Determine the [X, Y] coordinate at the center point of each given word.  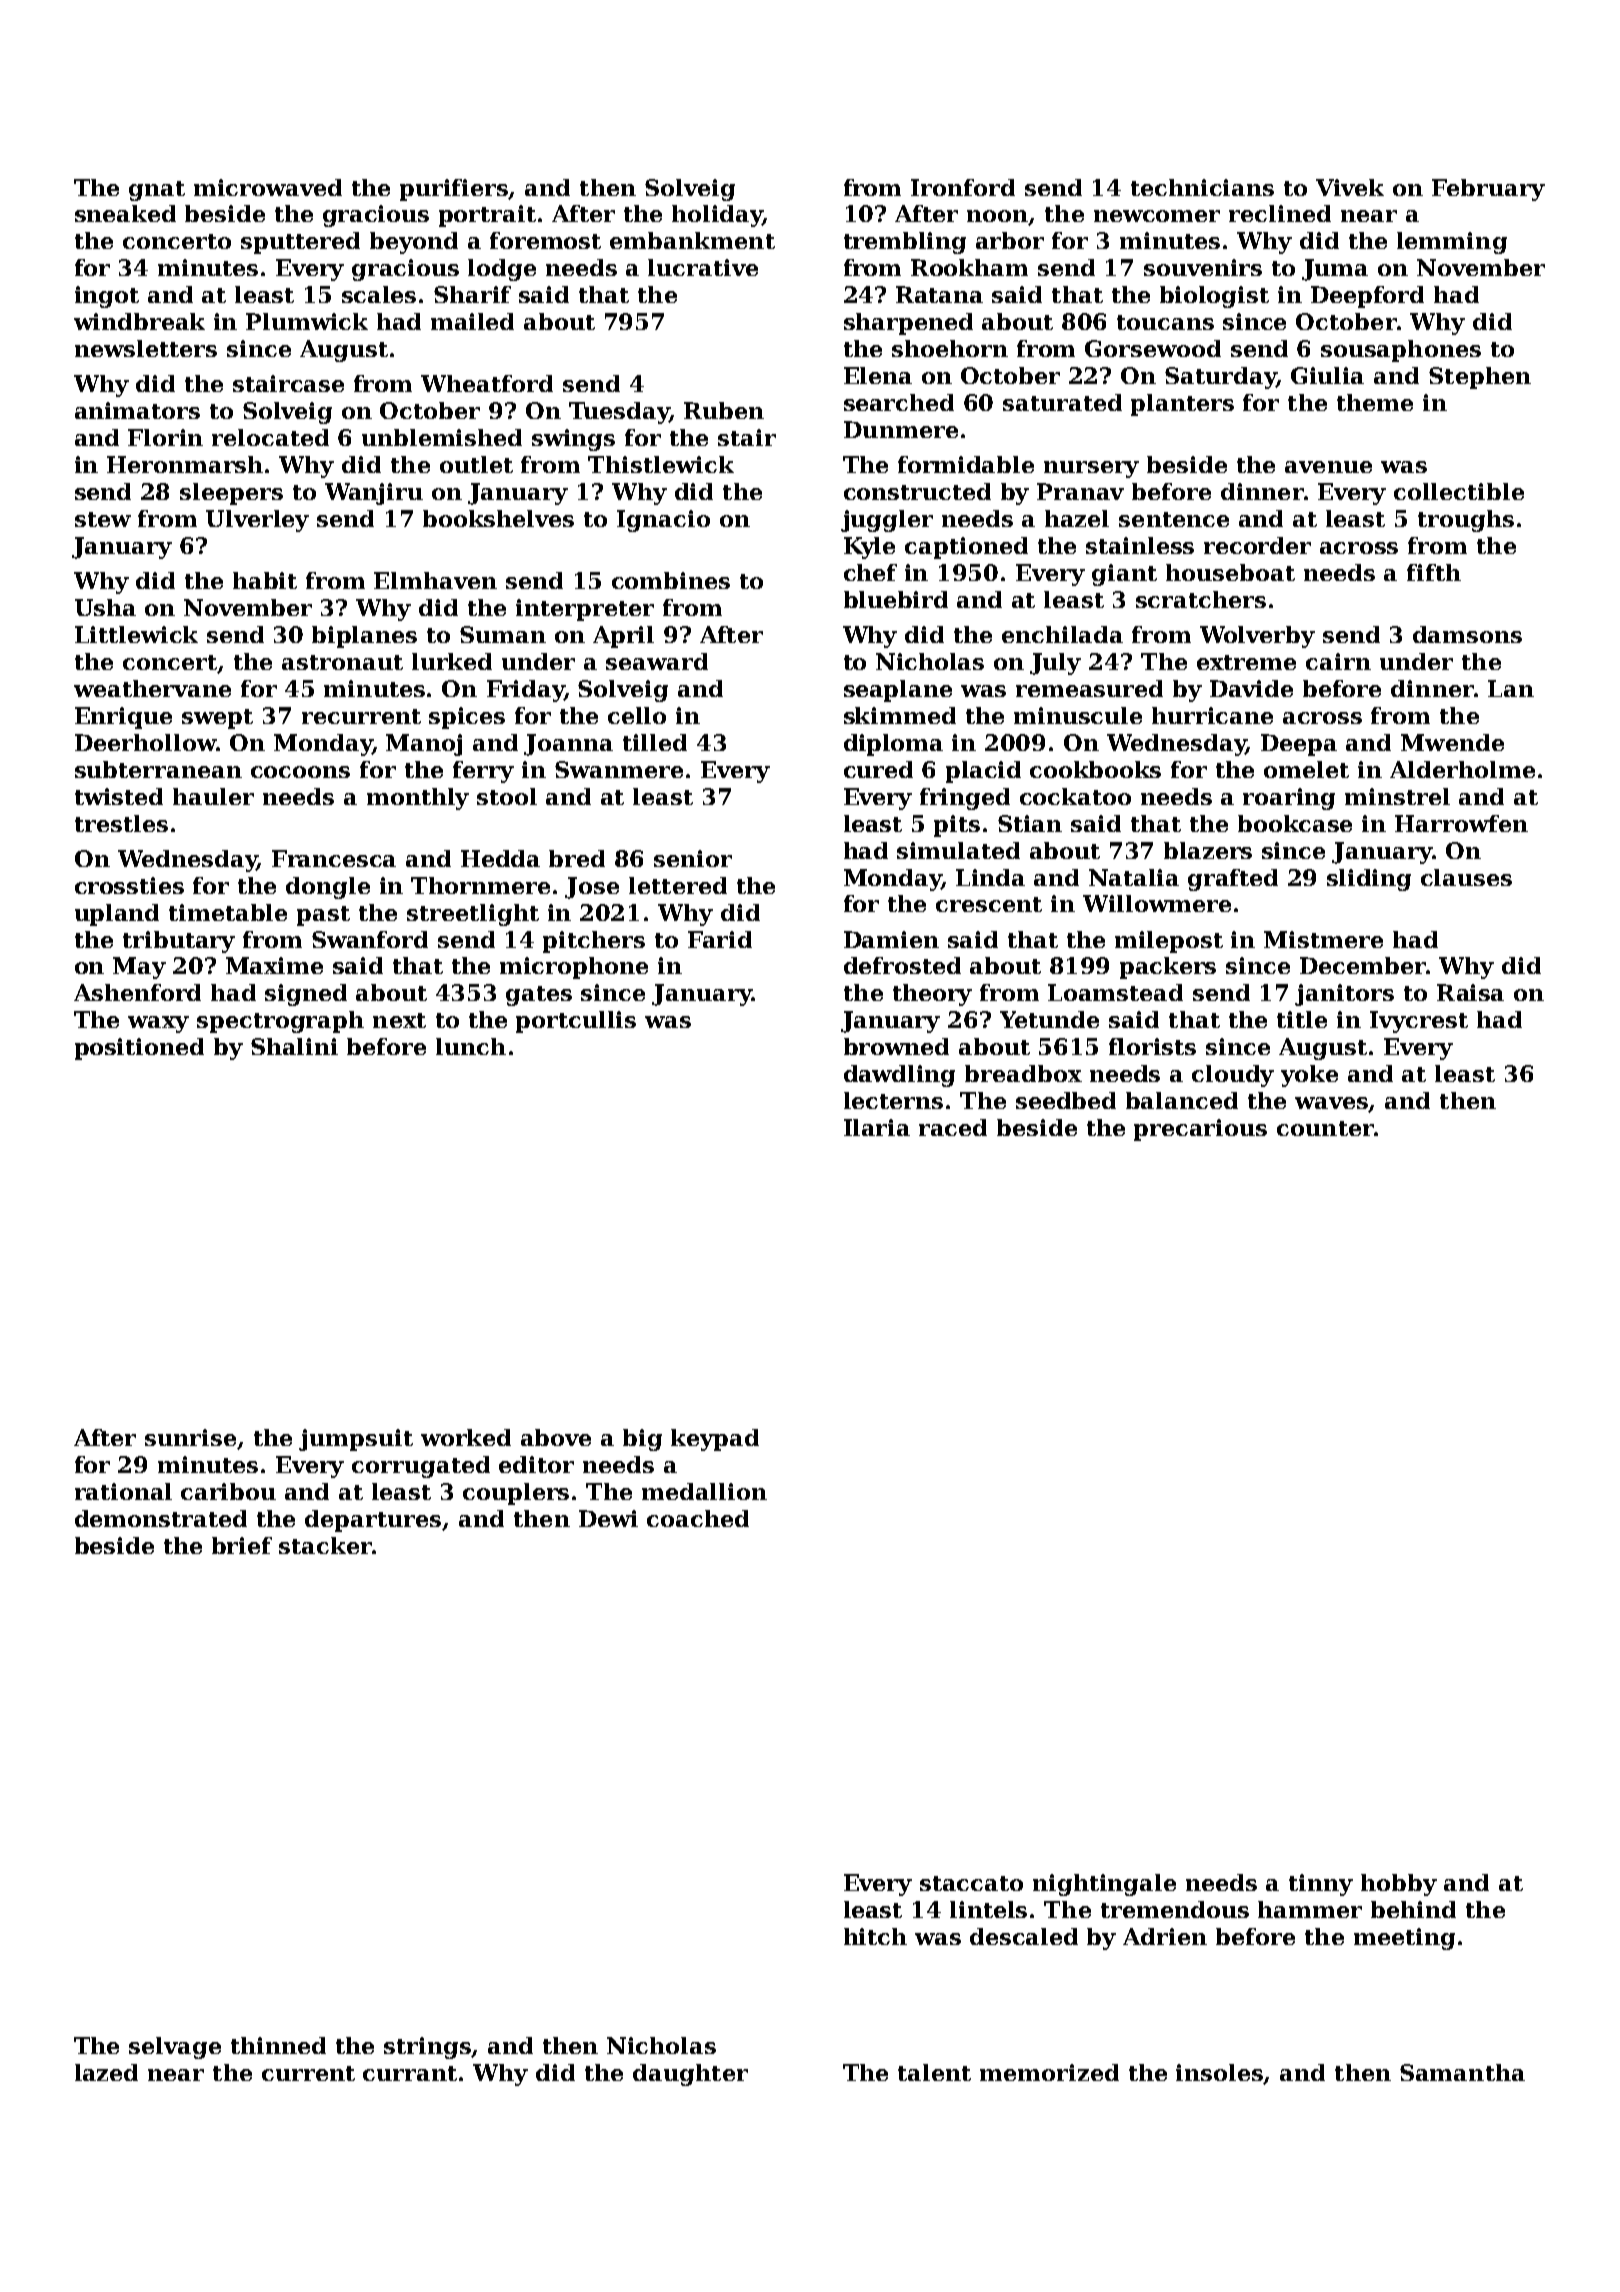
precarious [1200, 1130]
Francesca [334, 858]
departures [373, 1521]
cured [878, 769]
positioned [139, 1049]
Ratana [939, 294]
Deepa [1299, 745]
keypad [715, 1440]
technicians [1202, 187]
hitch [875, 1936]
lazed [106, 2072]
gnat [157, 191]
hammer [1310, 1909]
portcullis [576, 1022]
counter [1325, 1128]
